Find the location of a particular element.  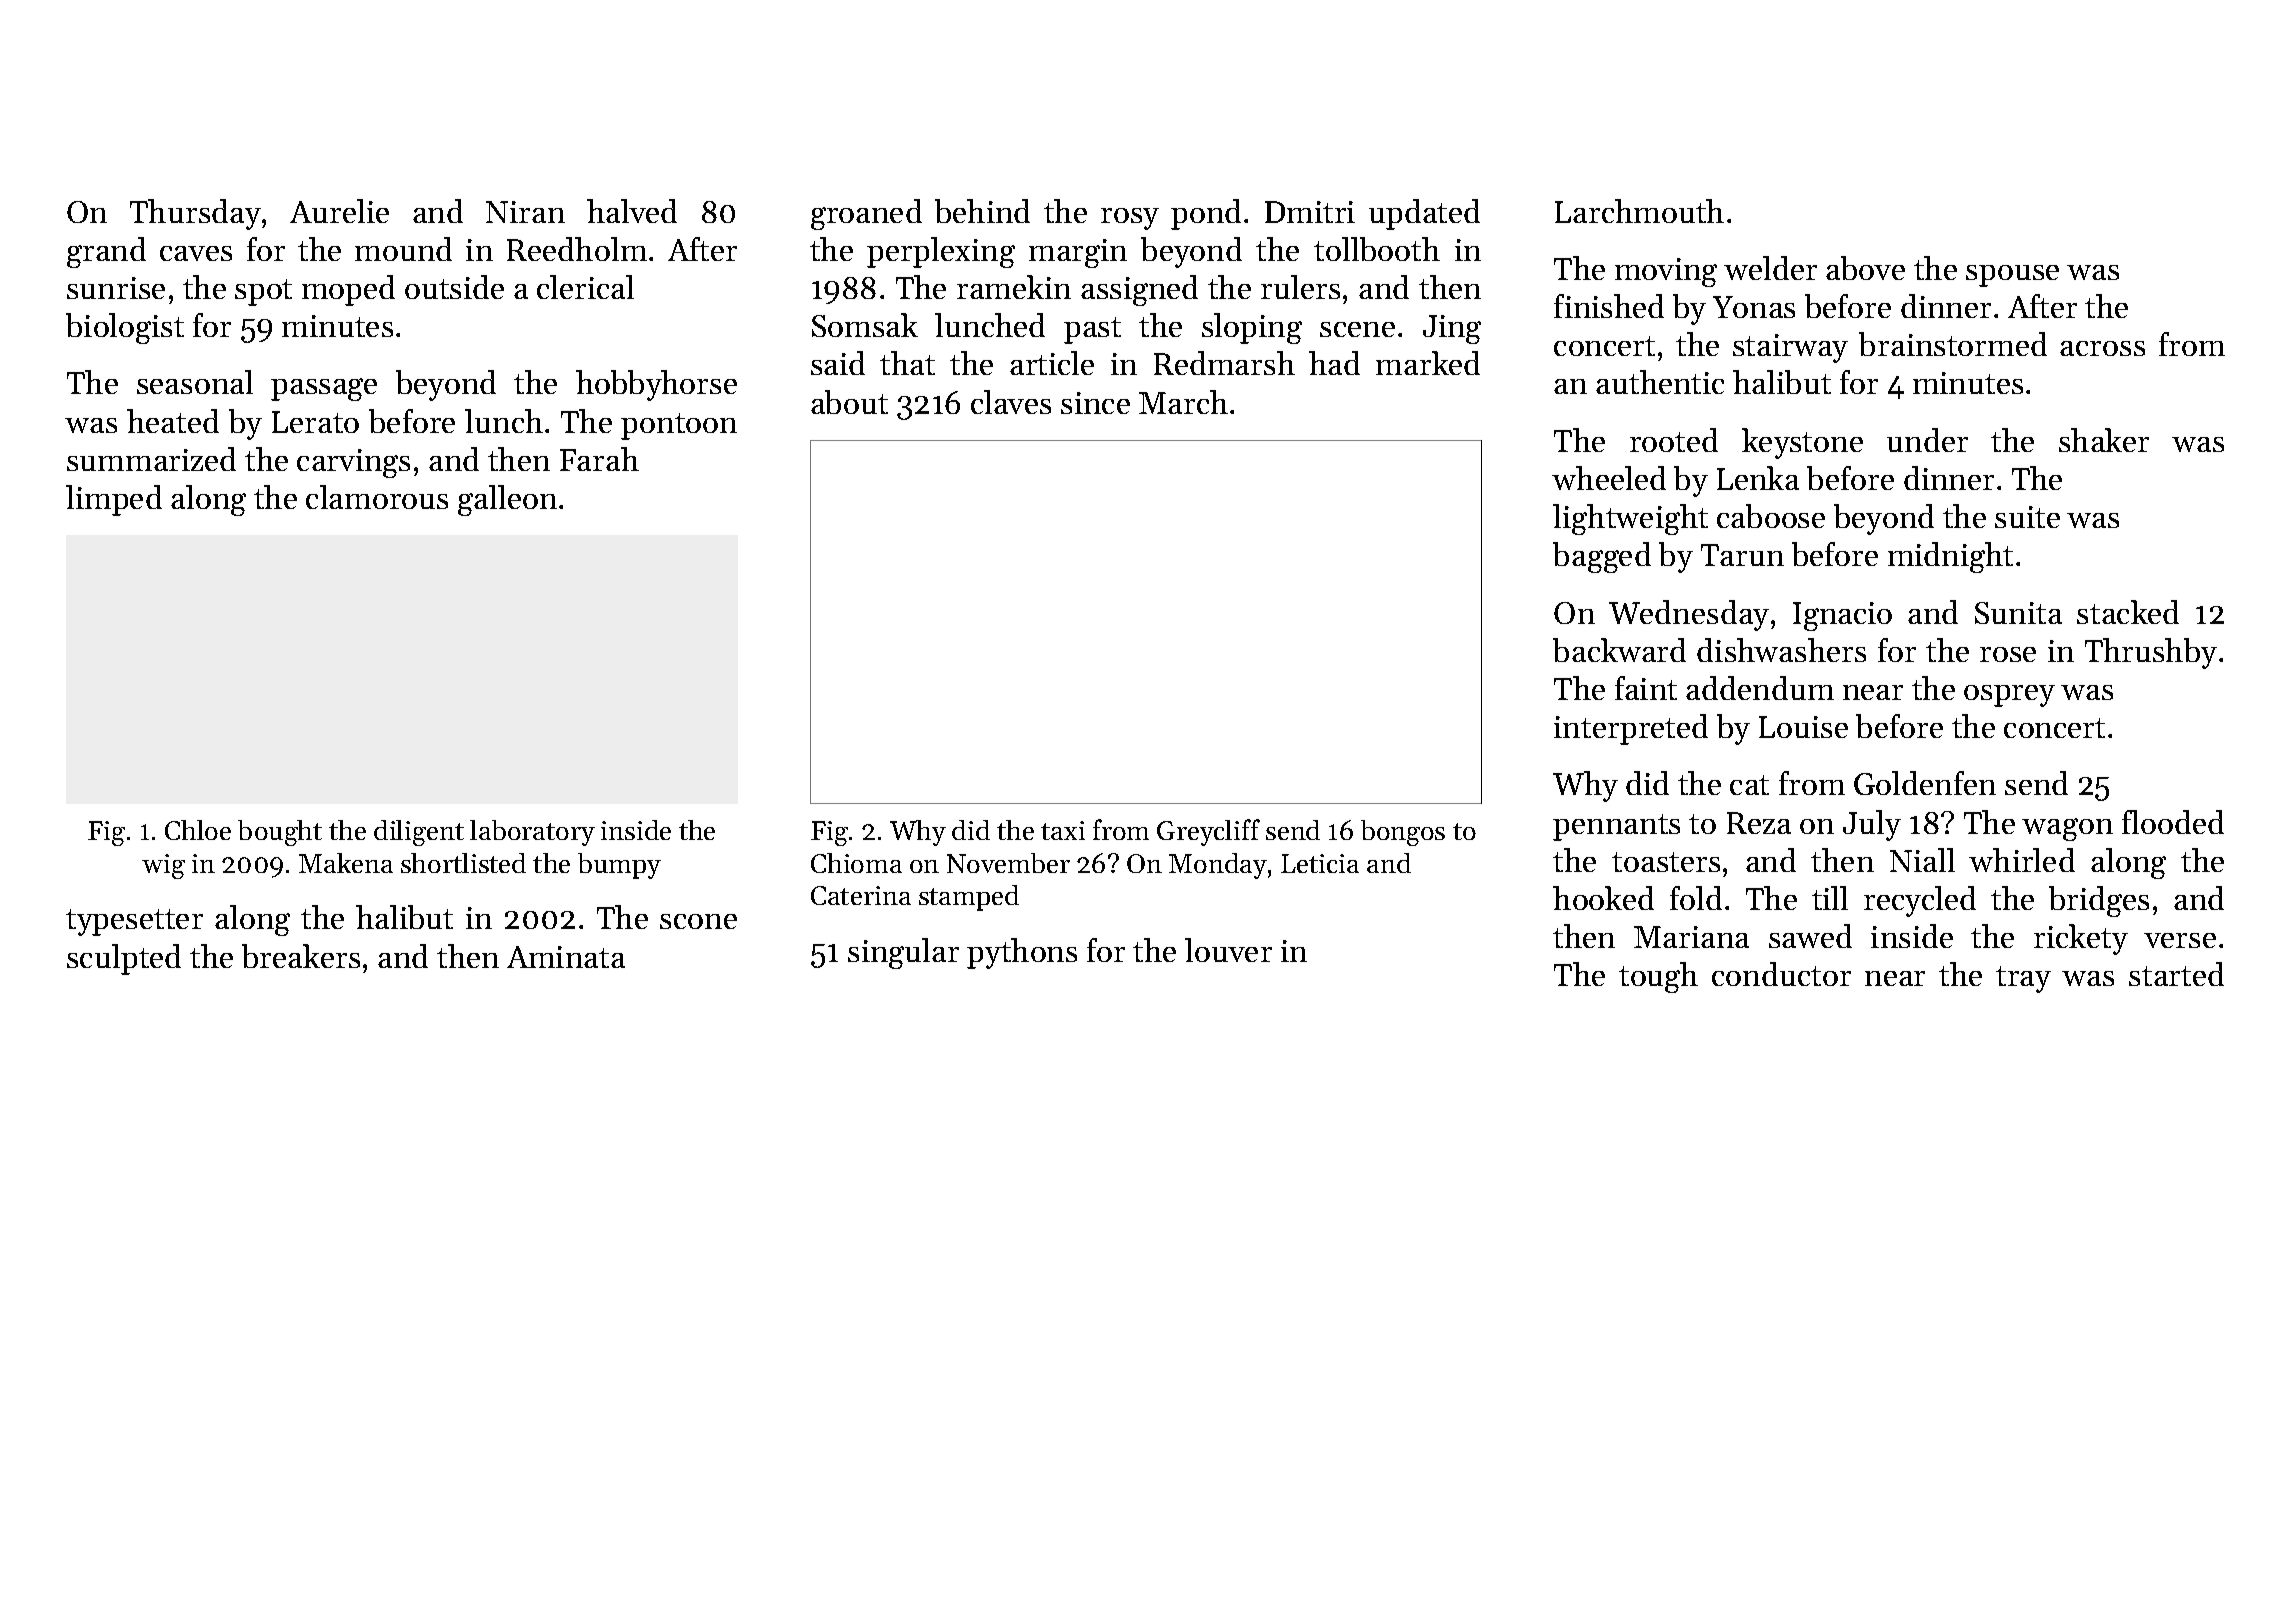

sloping is located at coordinates (1252, 328).
